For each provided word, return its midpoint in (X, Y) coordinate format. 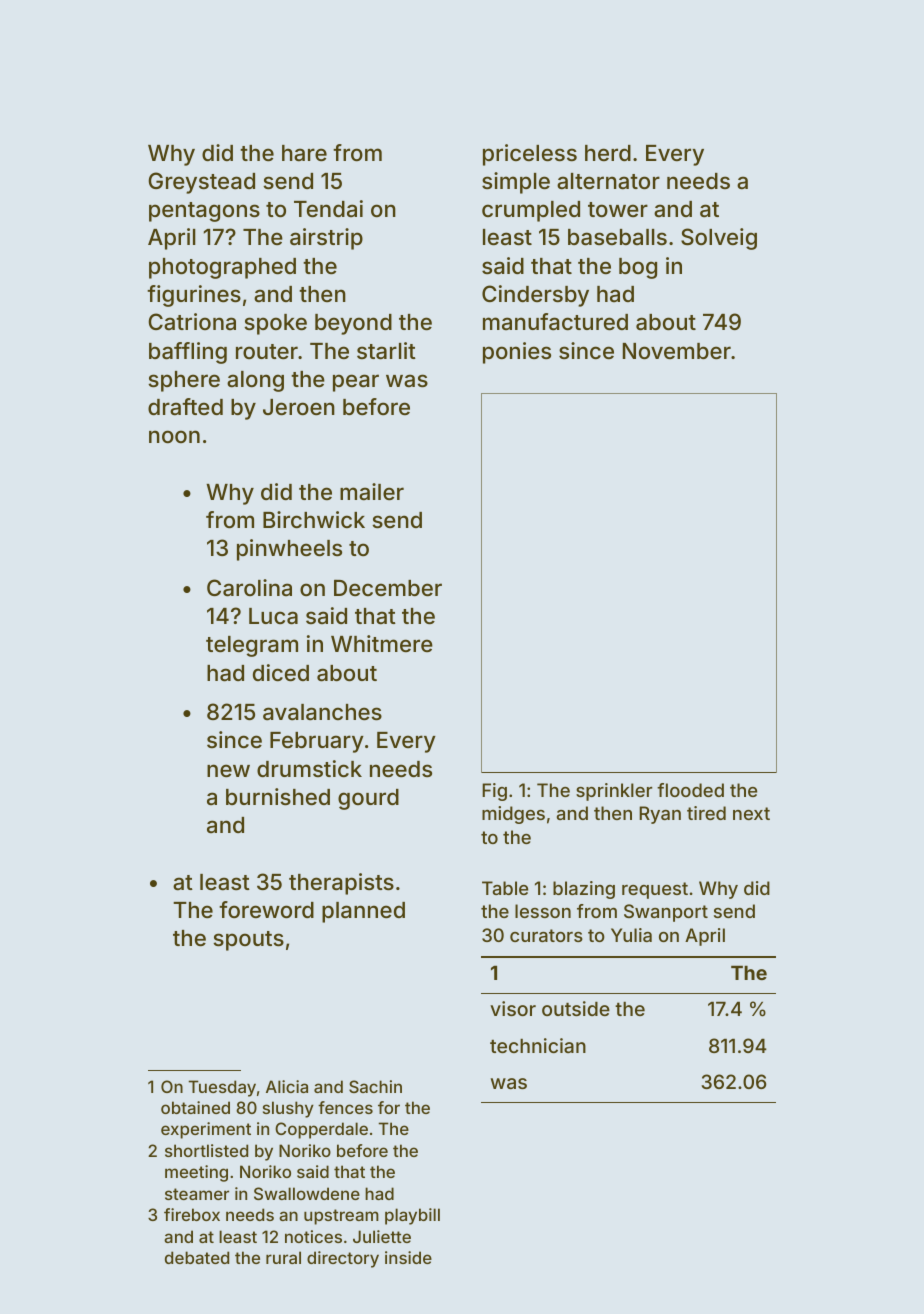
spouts (248, 941)
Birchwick (314, 519)
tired (706, 813)
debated (197, 1257)
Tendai (328, 208)
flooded (690, 790)
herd (608, 153)
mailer (372, 492)
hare (304, 153)
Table (505, 888)
